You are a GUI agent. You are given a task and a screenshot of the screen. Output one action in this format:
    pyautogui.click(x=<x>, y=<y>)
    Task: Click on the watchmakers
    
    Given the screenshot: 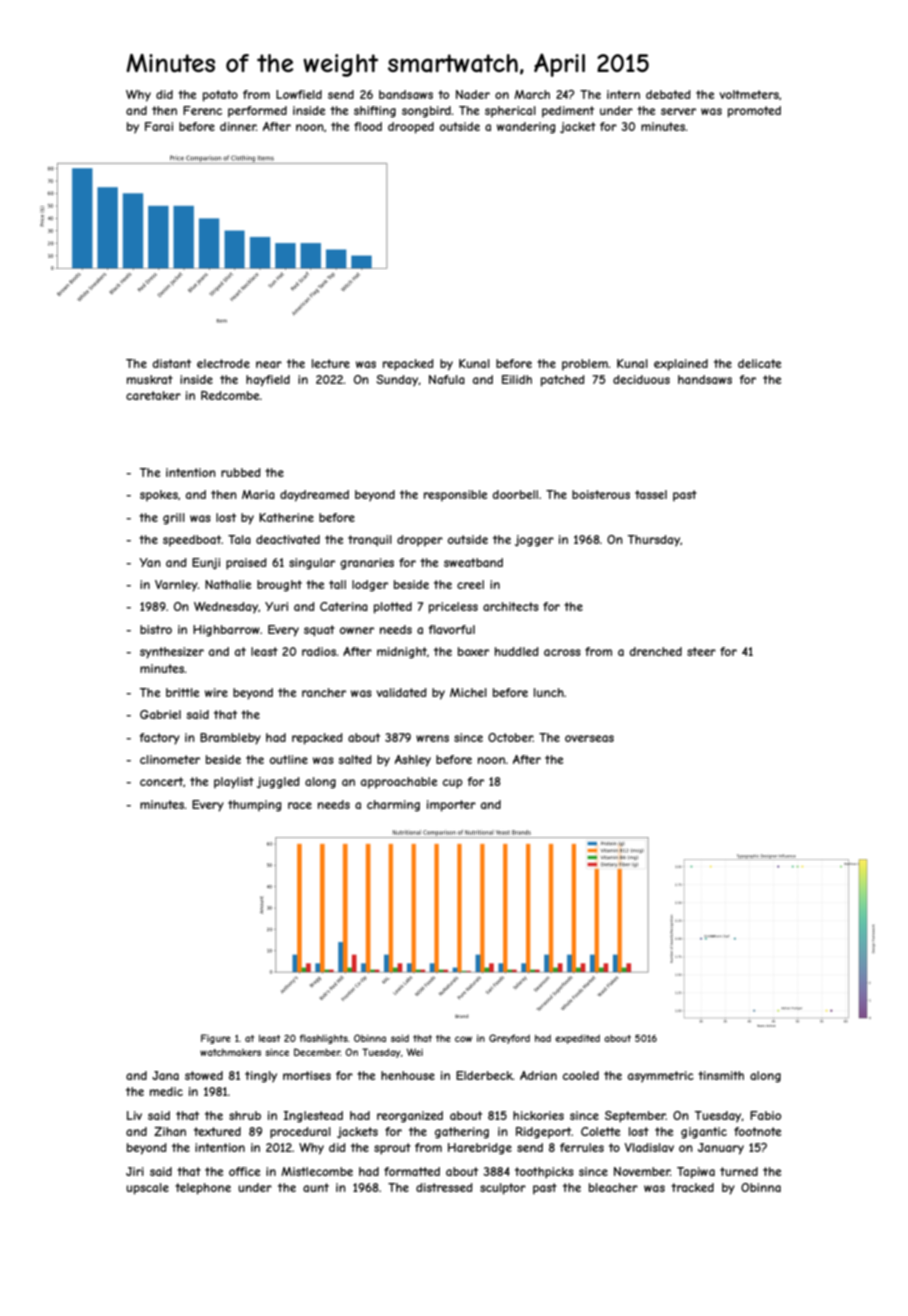 What is the action you would take?
    pyautogui.click(x=230, y=1052)
